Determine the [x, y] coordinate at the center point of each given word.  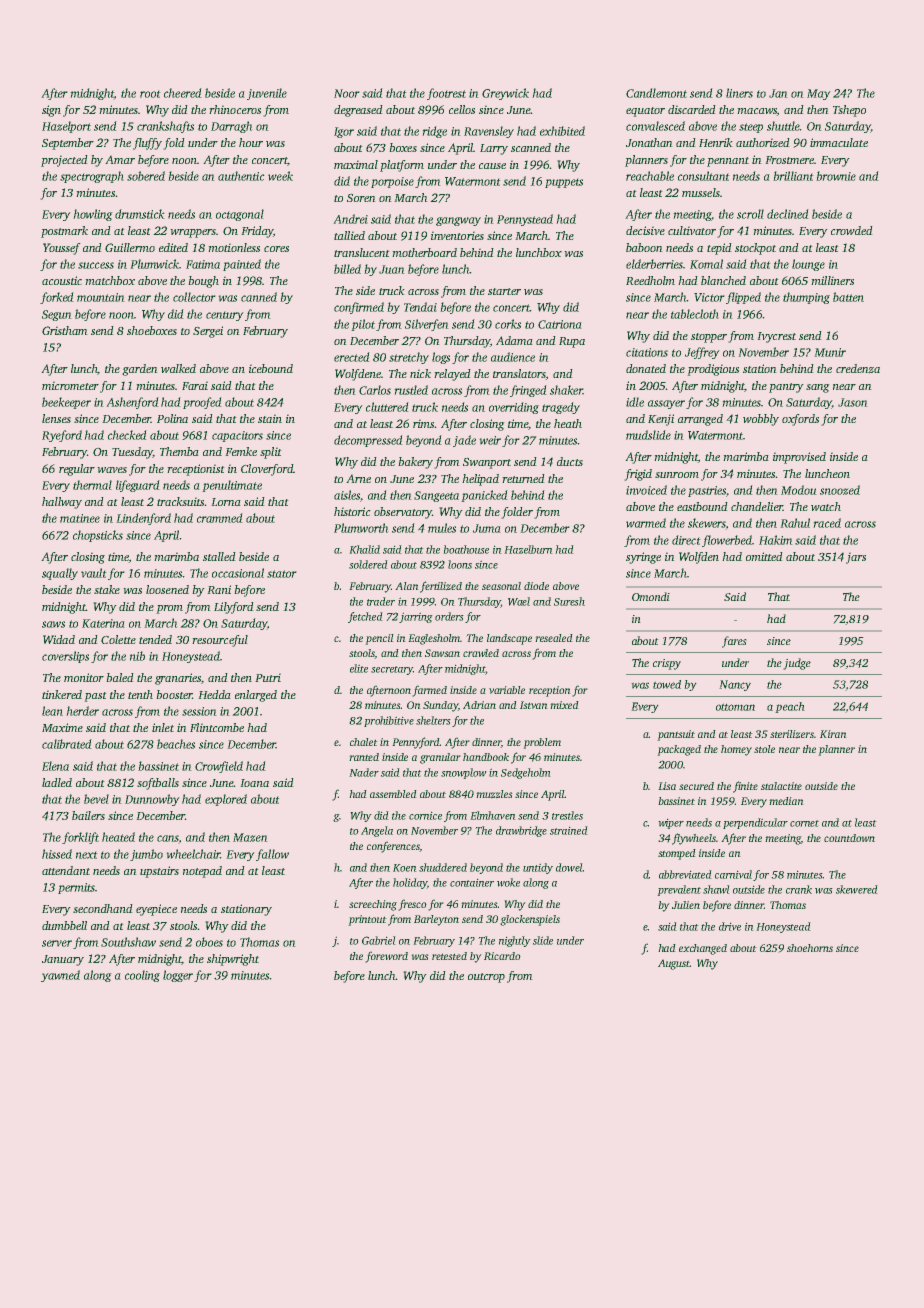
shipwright [233, 960]
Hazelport [66, 127]
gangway [458, 221]
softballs [158, 784]
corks [508, 324]
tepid [719, 249]
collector [194, 297]
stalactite [781, 786]
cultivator [692, 230]
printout [367, 920]
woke [508, 882]
